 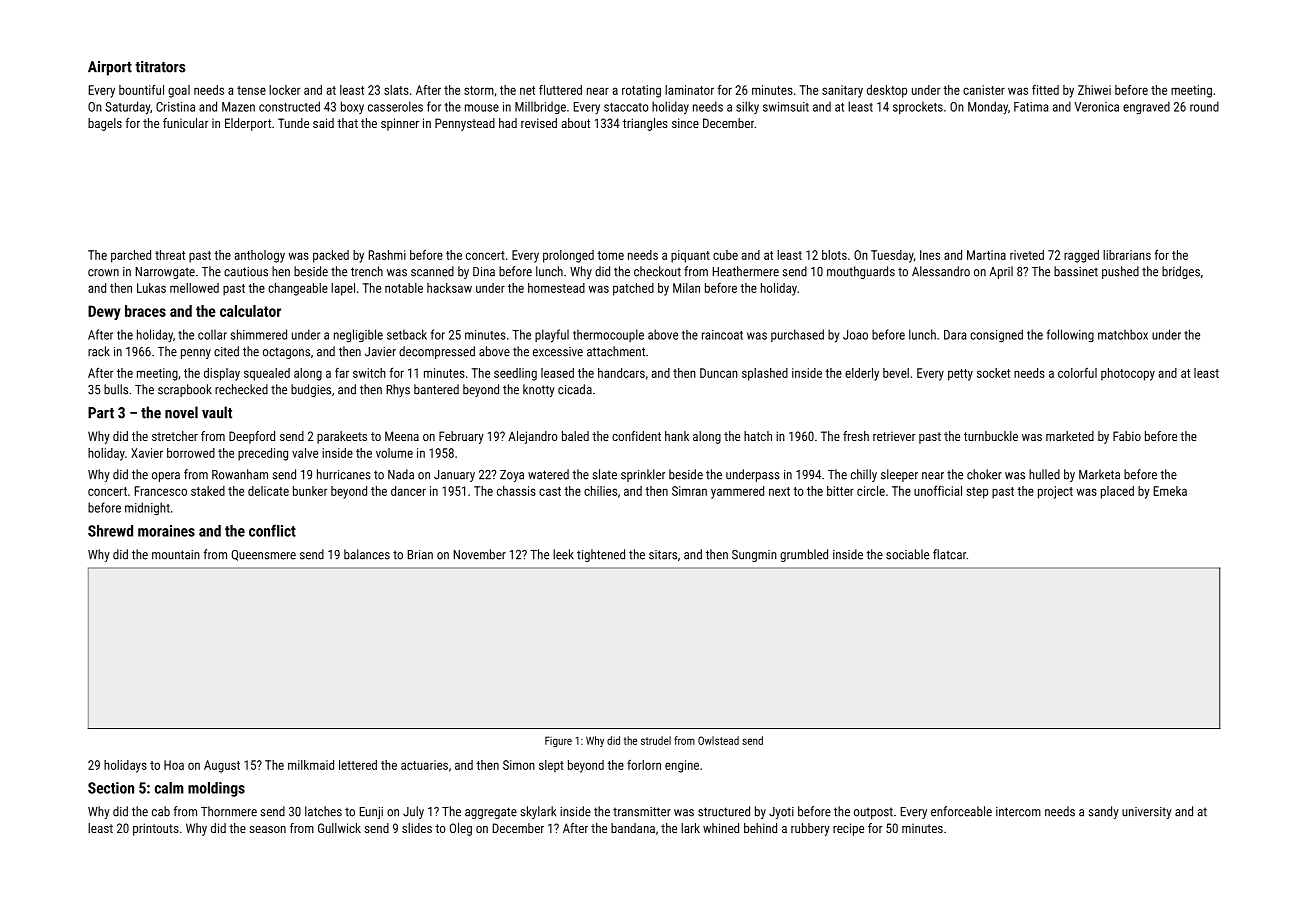 I want to click on tome, so click(x=610, y=255).
